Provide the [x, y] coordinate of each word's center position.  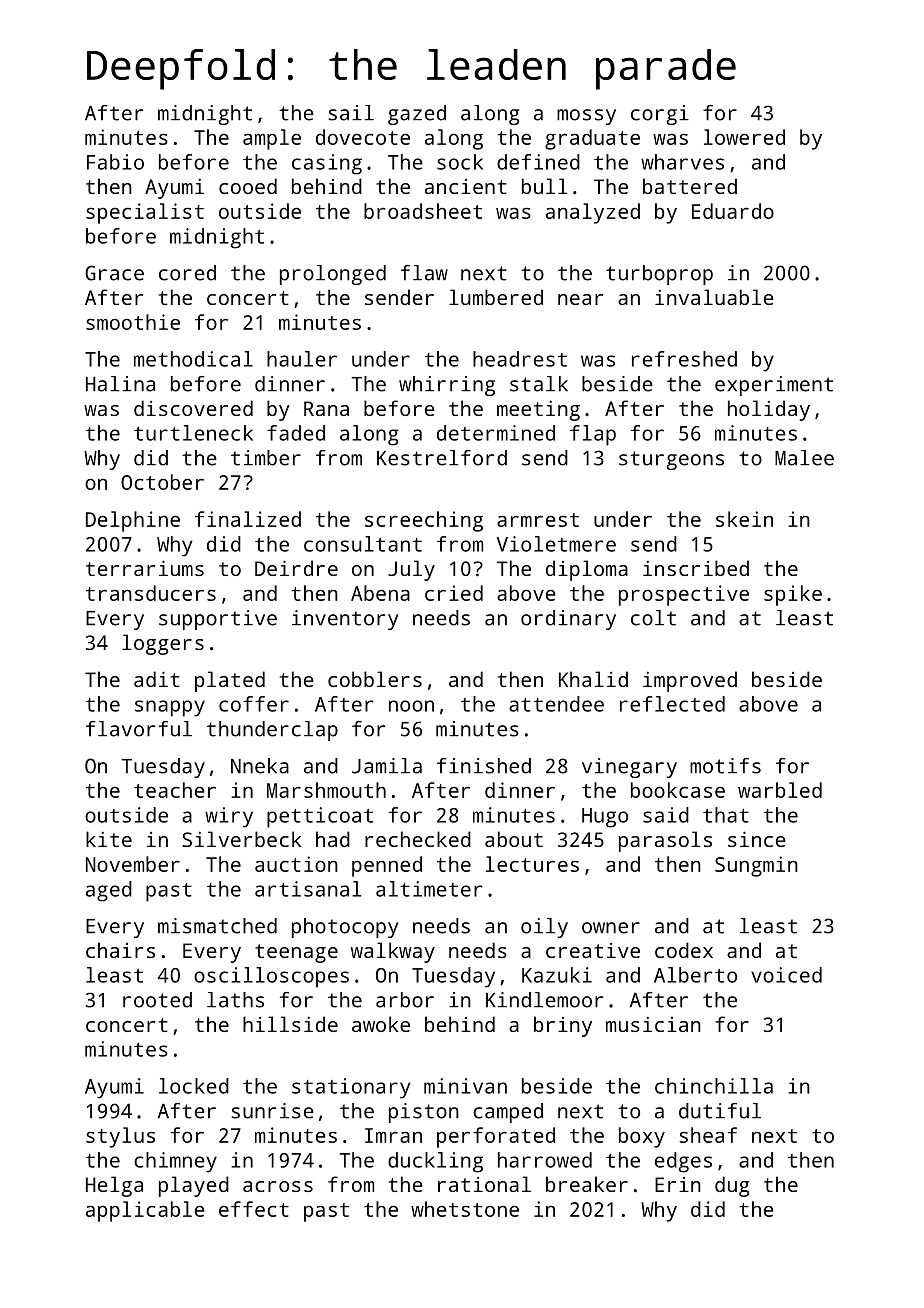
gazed [417, 115]
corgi [660, 115]
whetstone [465, 1209]
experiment [774, 386]
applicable [145, 1211]
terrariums [145, 568]
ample [272, 139]
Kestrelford [442, 458]
